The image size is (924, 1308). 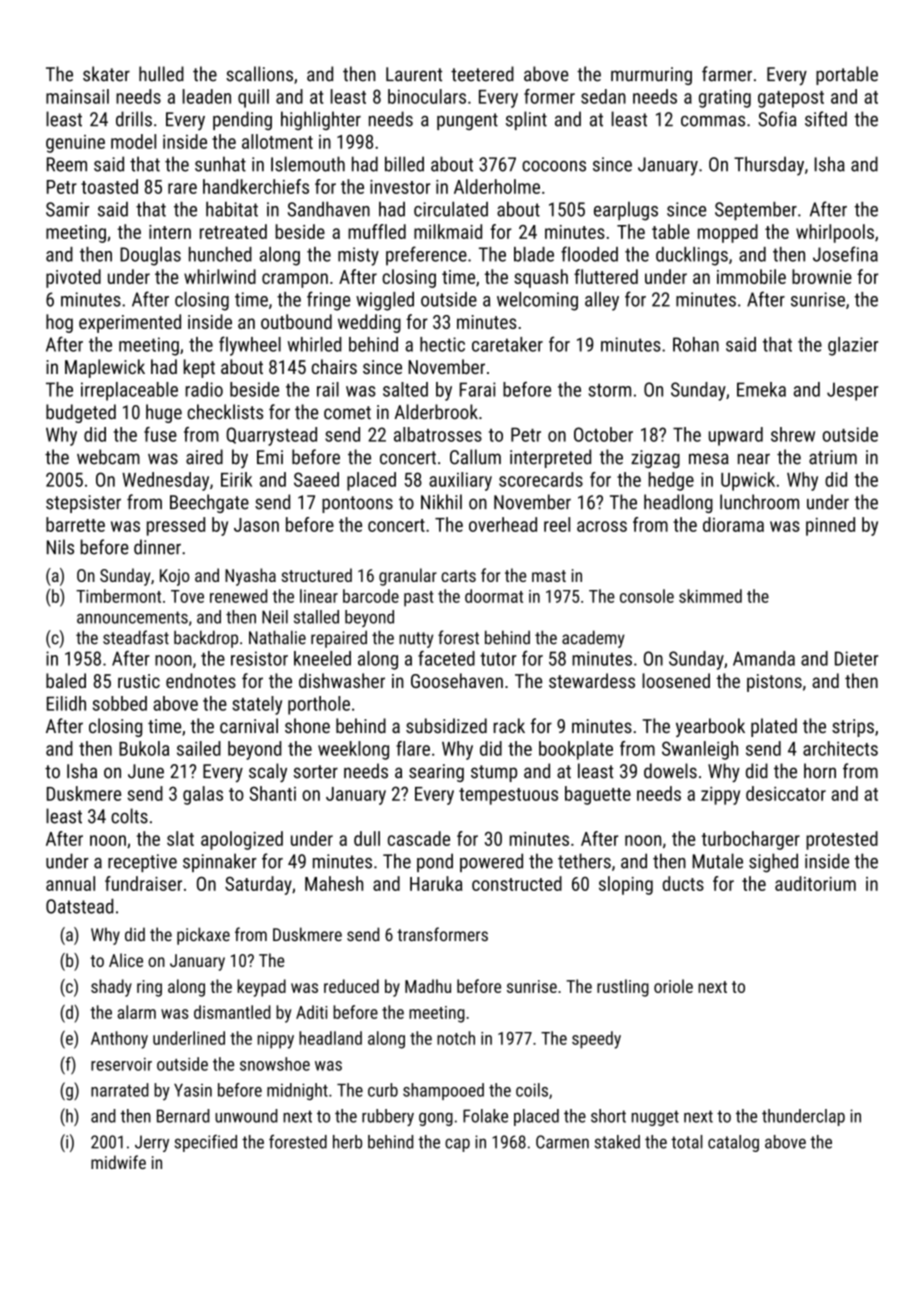 I want to click on scallions, so click(x=259, y=74).
